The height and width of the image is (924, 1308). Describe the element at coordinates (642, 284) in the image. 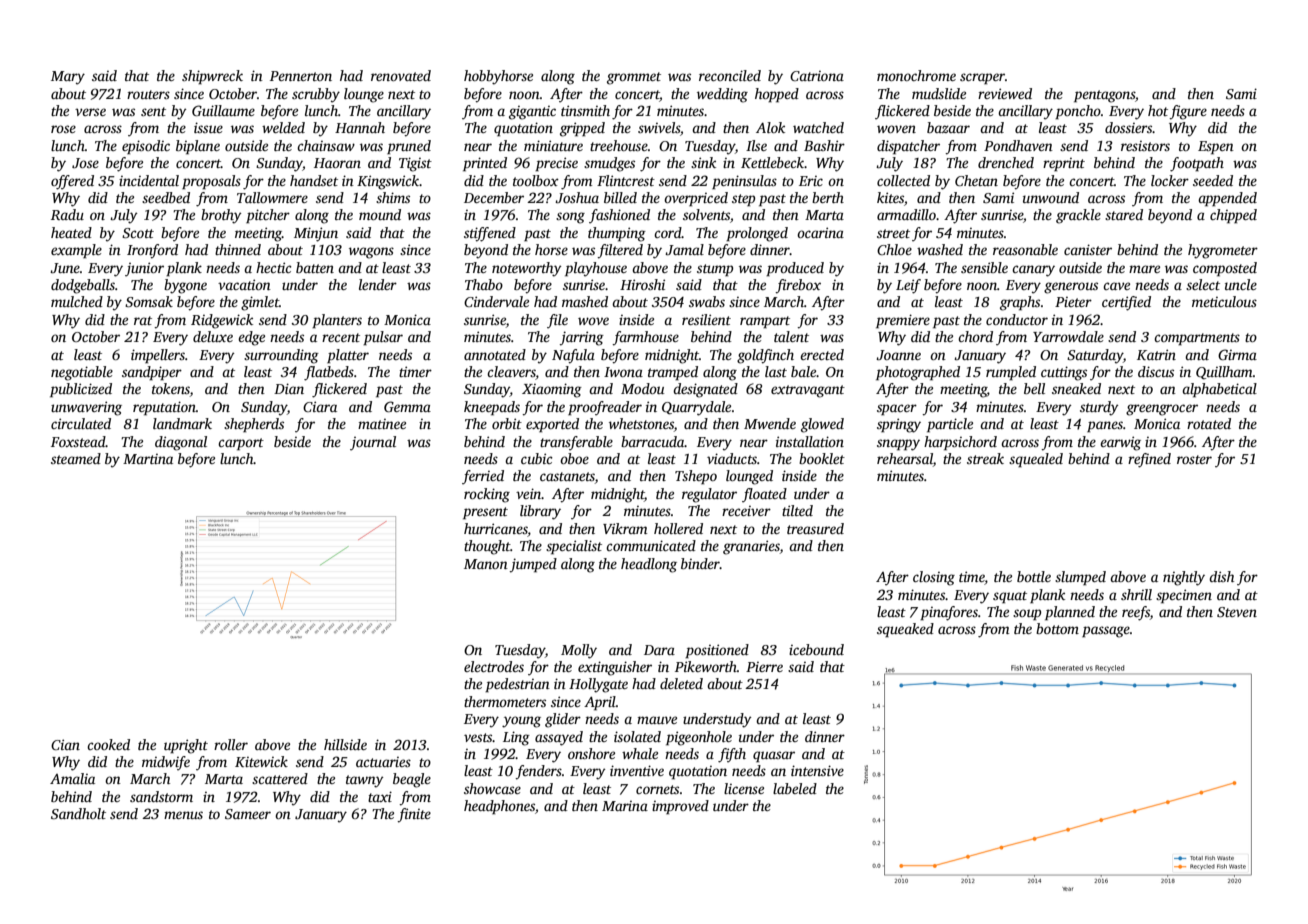

I see `Hiroshi` at that location.
